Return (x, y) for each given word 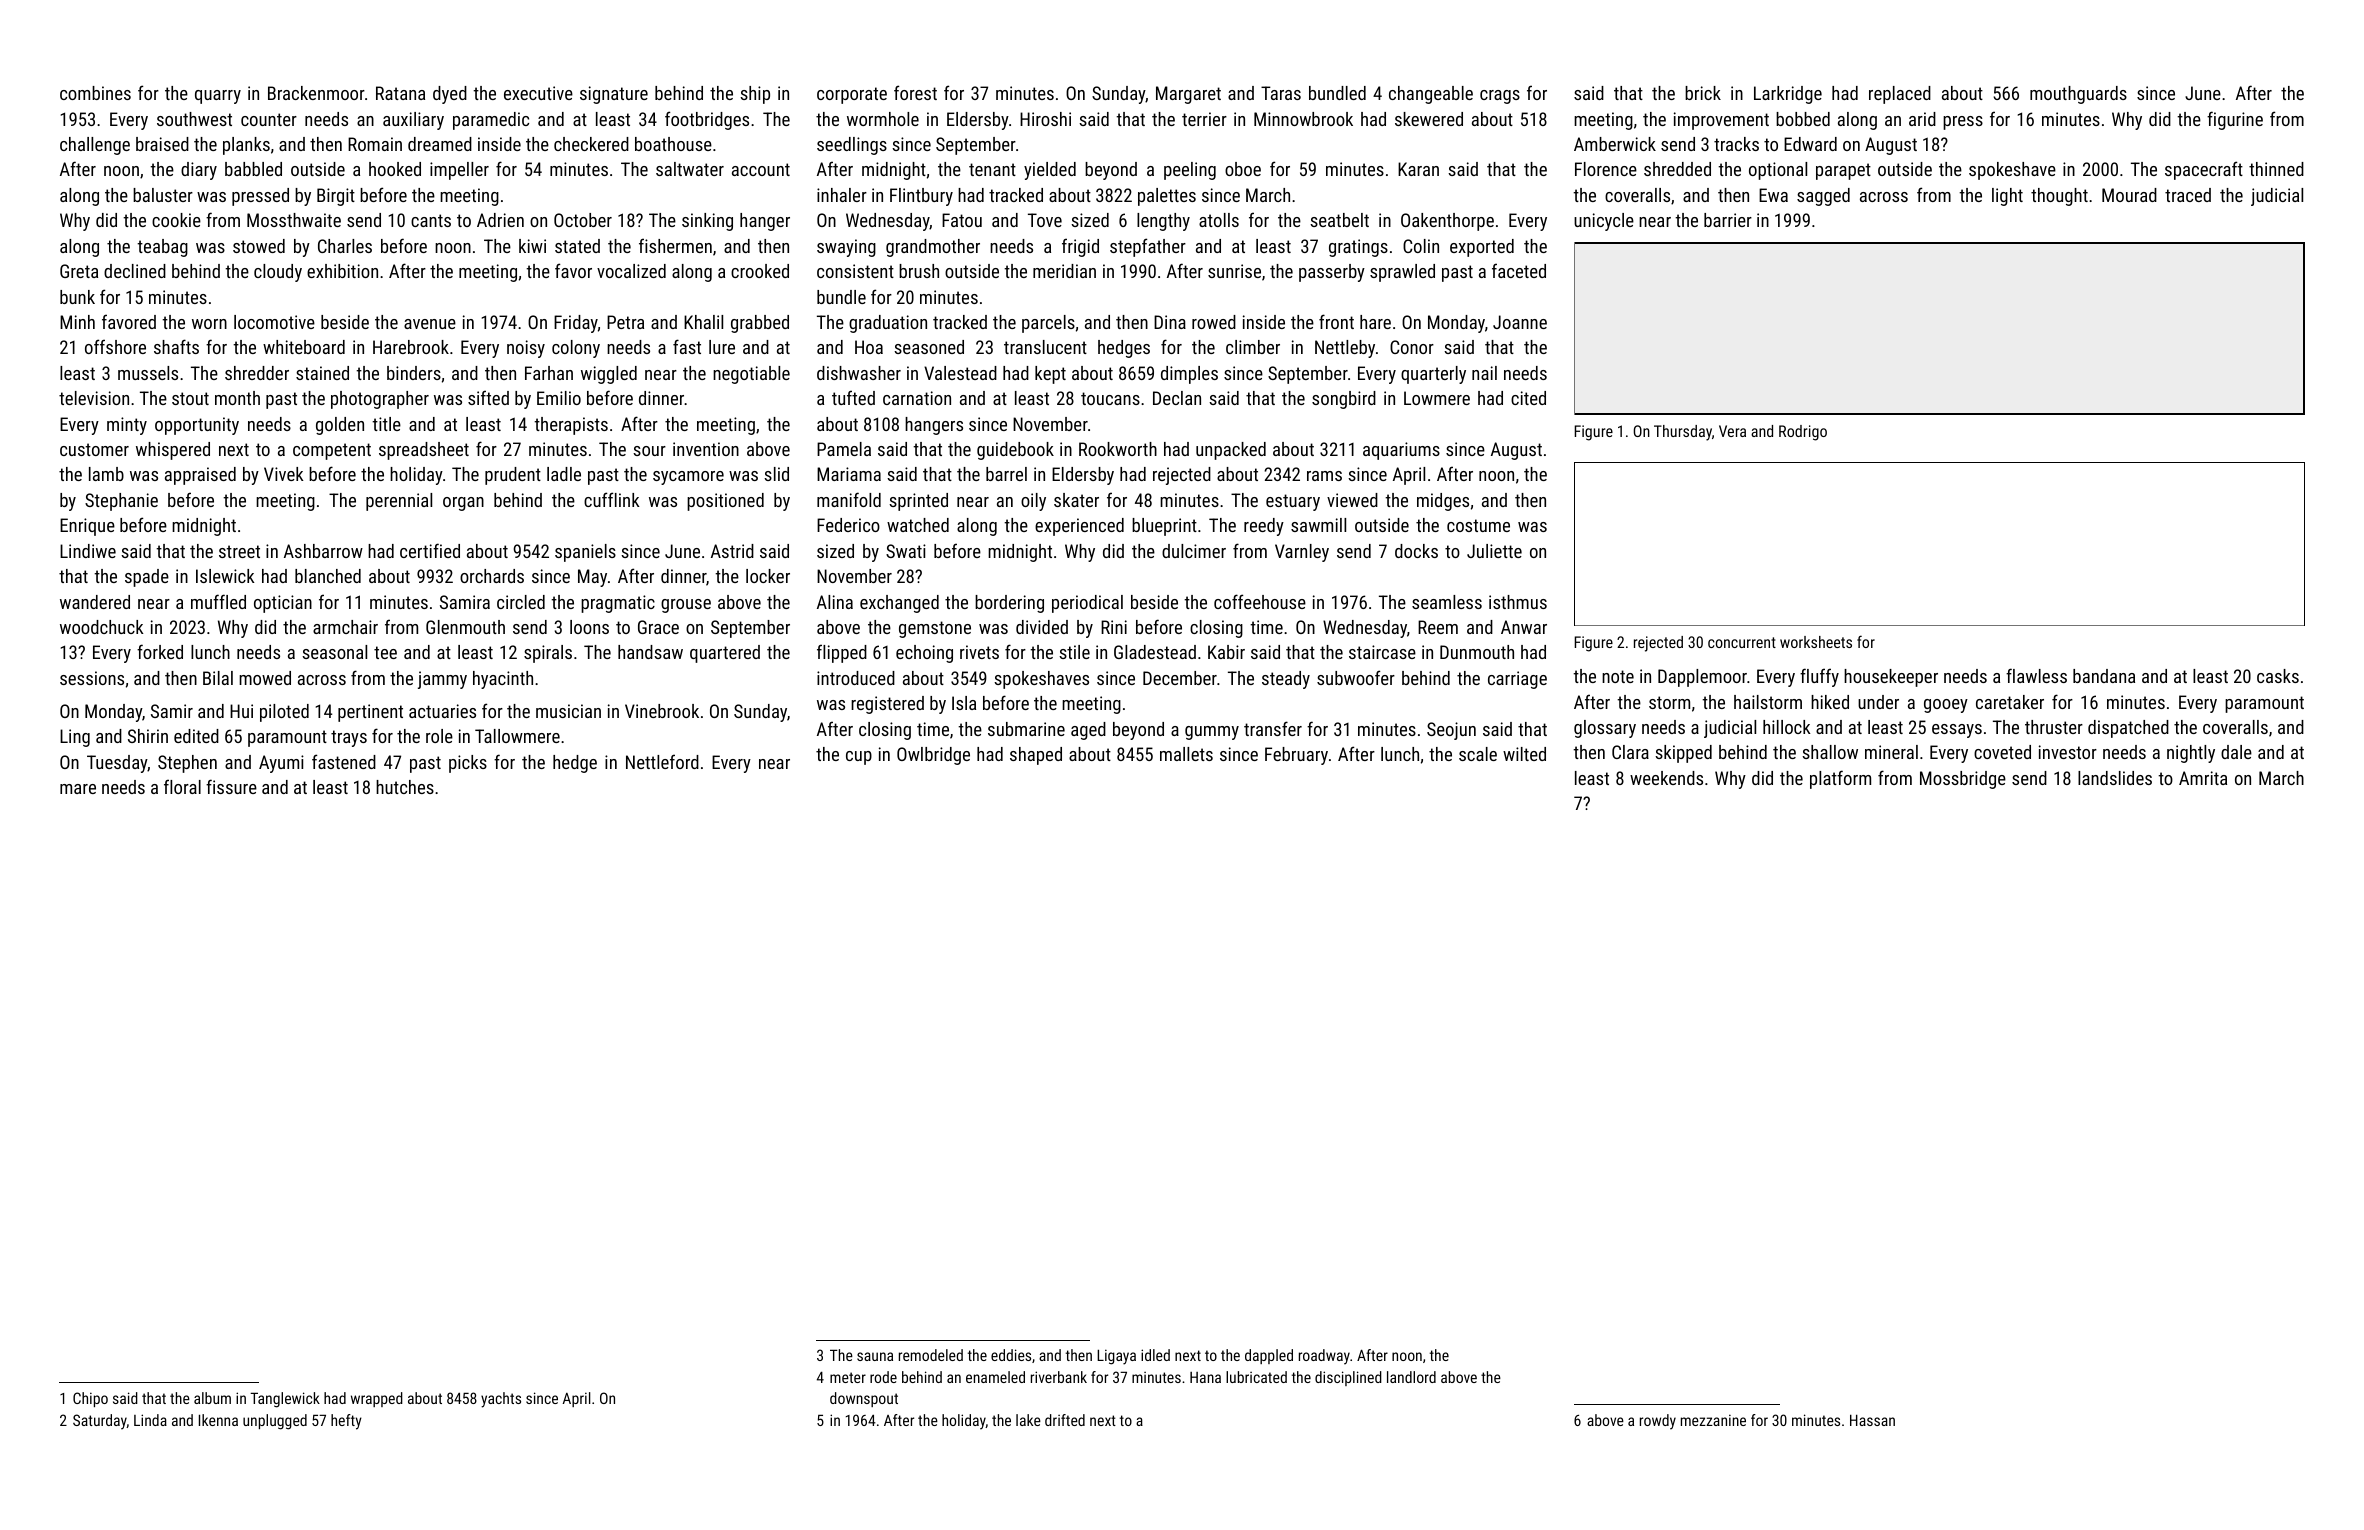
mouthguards (2078, 95)
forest (915, 92)
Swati (906, 551)
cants (431, 220)
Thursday (1683, 433)
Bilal (218, 678)
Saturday (100, 1422)
